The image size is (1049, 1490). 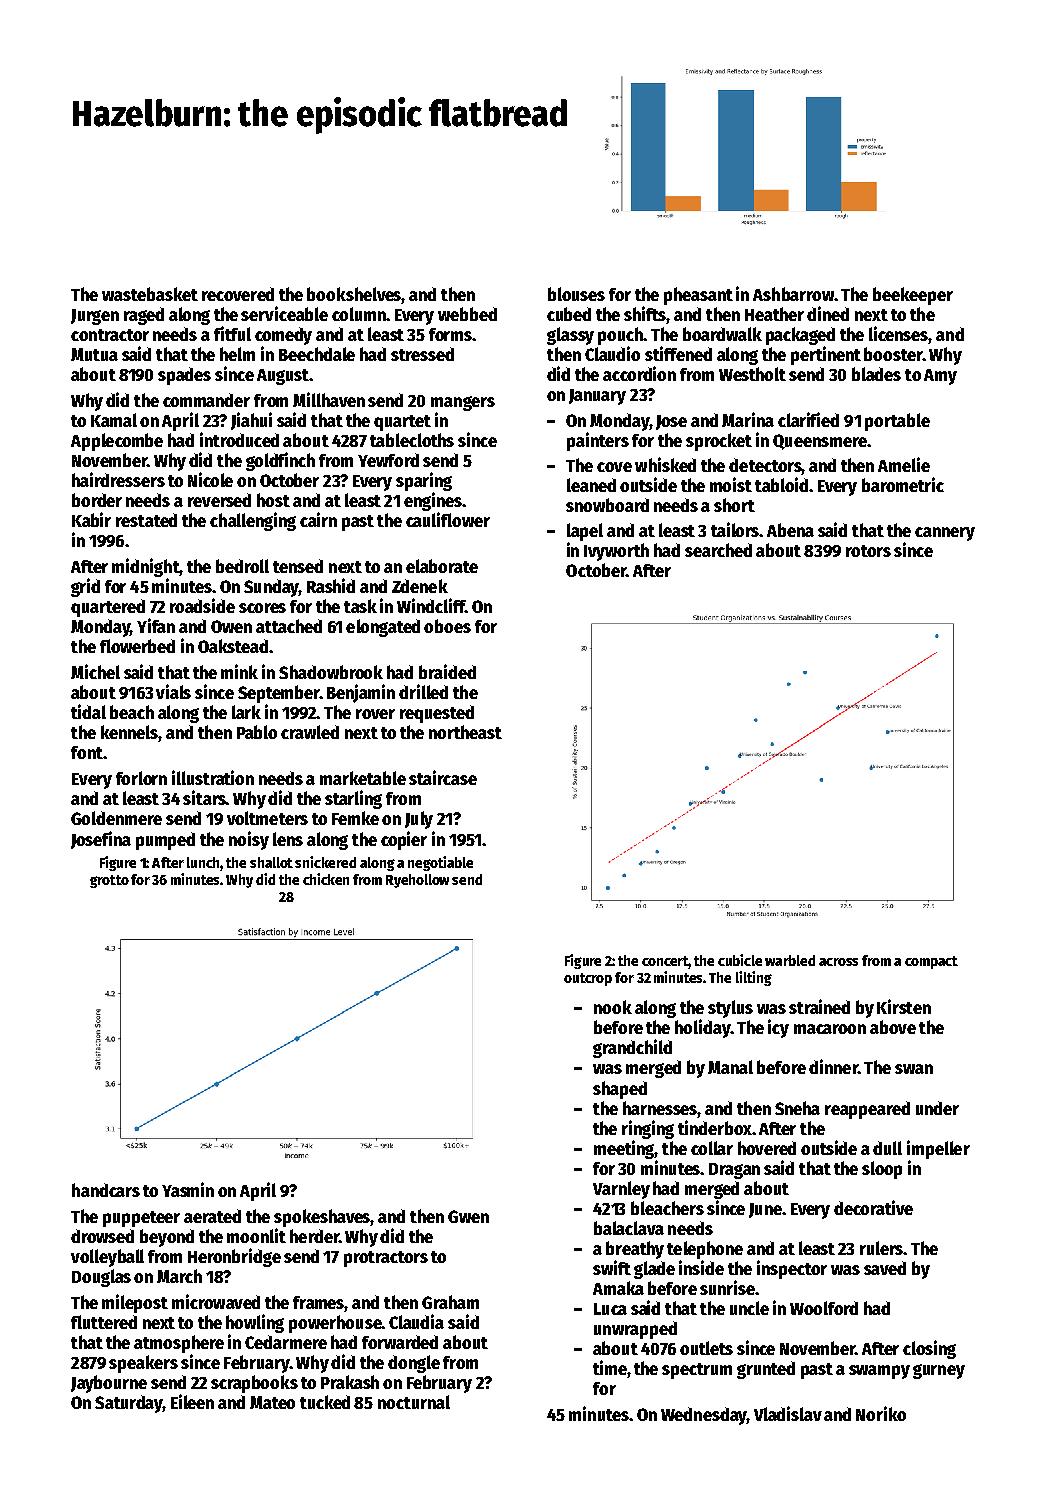 What do you see at coordinates (868, 551) in the screenshot?
I see `rotors` at bounding box center [868, 551].
